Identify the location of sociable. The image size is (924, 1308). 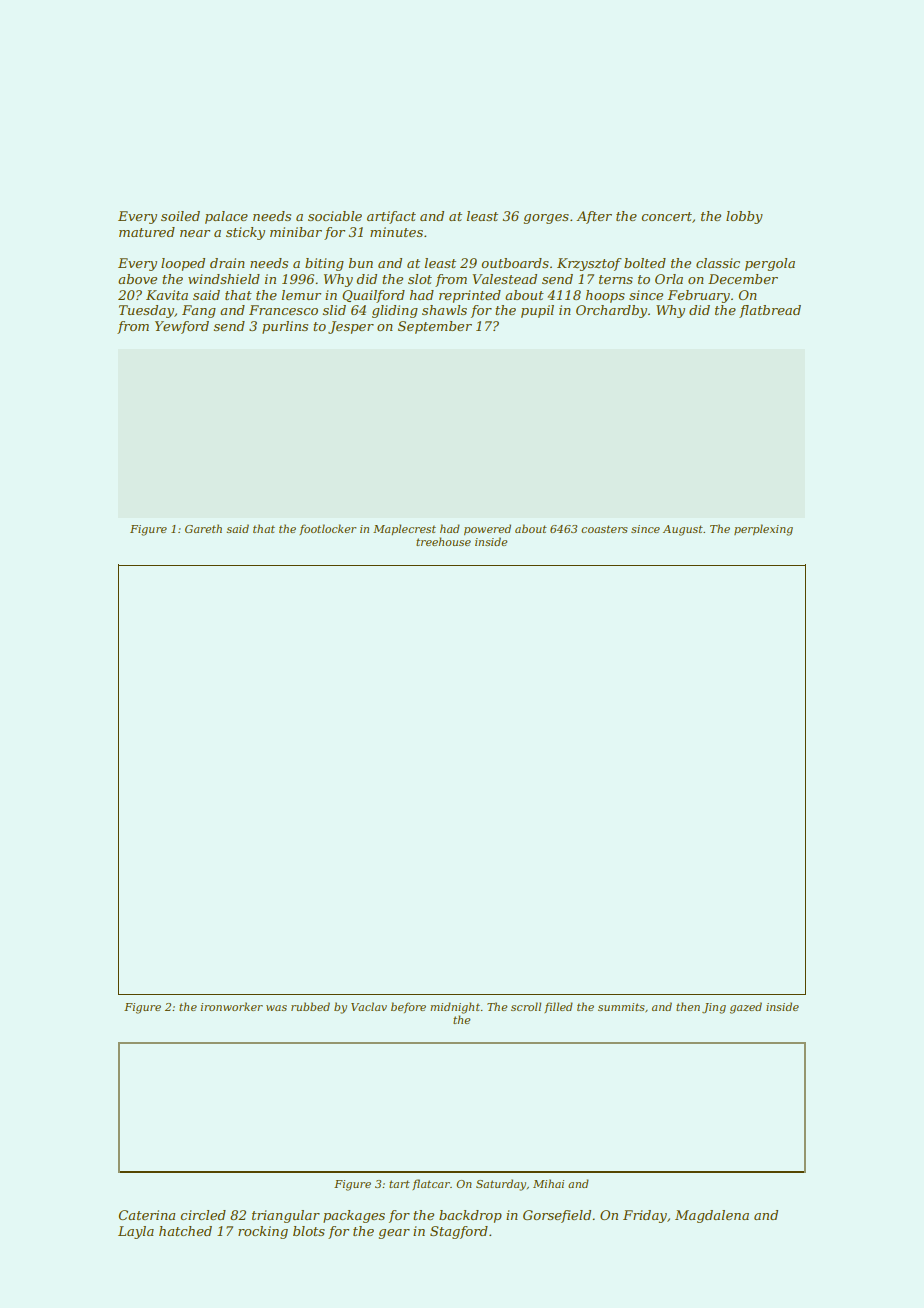
(335, 216).
